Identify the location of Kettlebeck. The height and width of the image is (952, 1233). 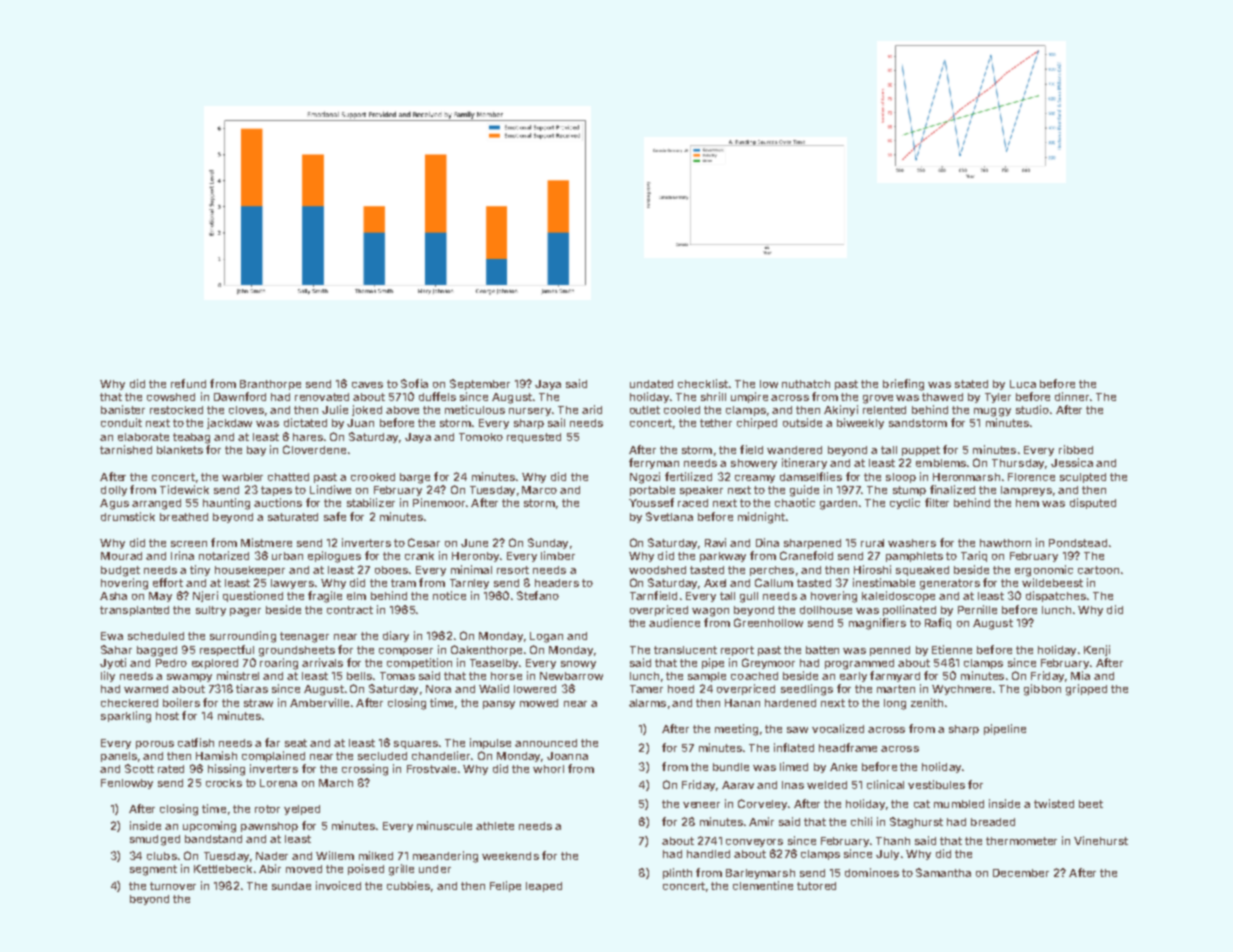
(223, 869).
